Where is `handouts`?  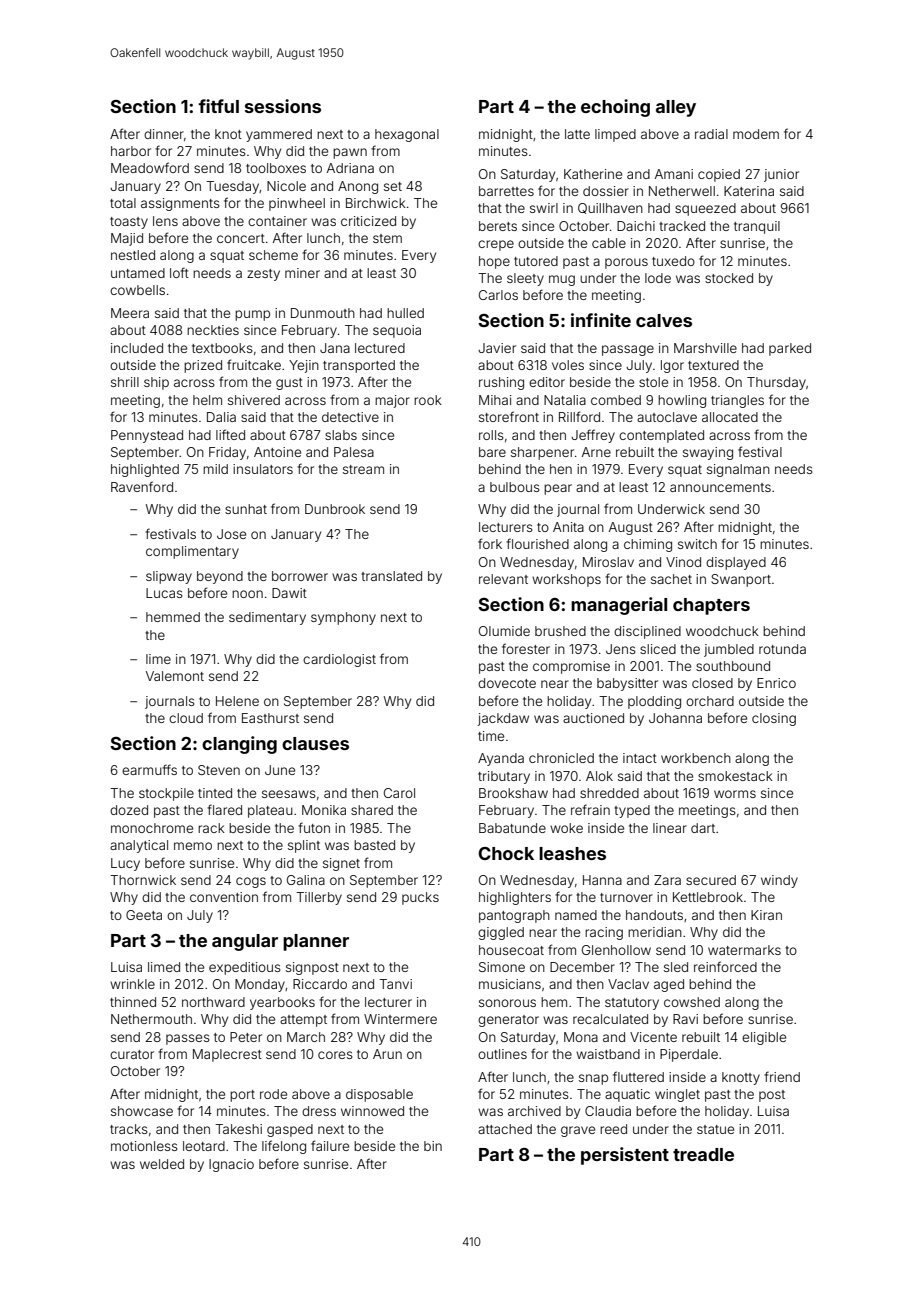
handouts is located at coordinates (654, 915).
